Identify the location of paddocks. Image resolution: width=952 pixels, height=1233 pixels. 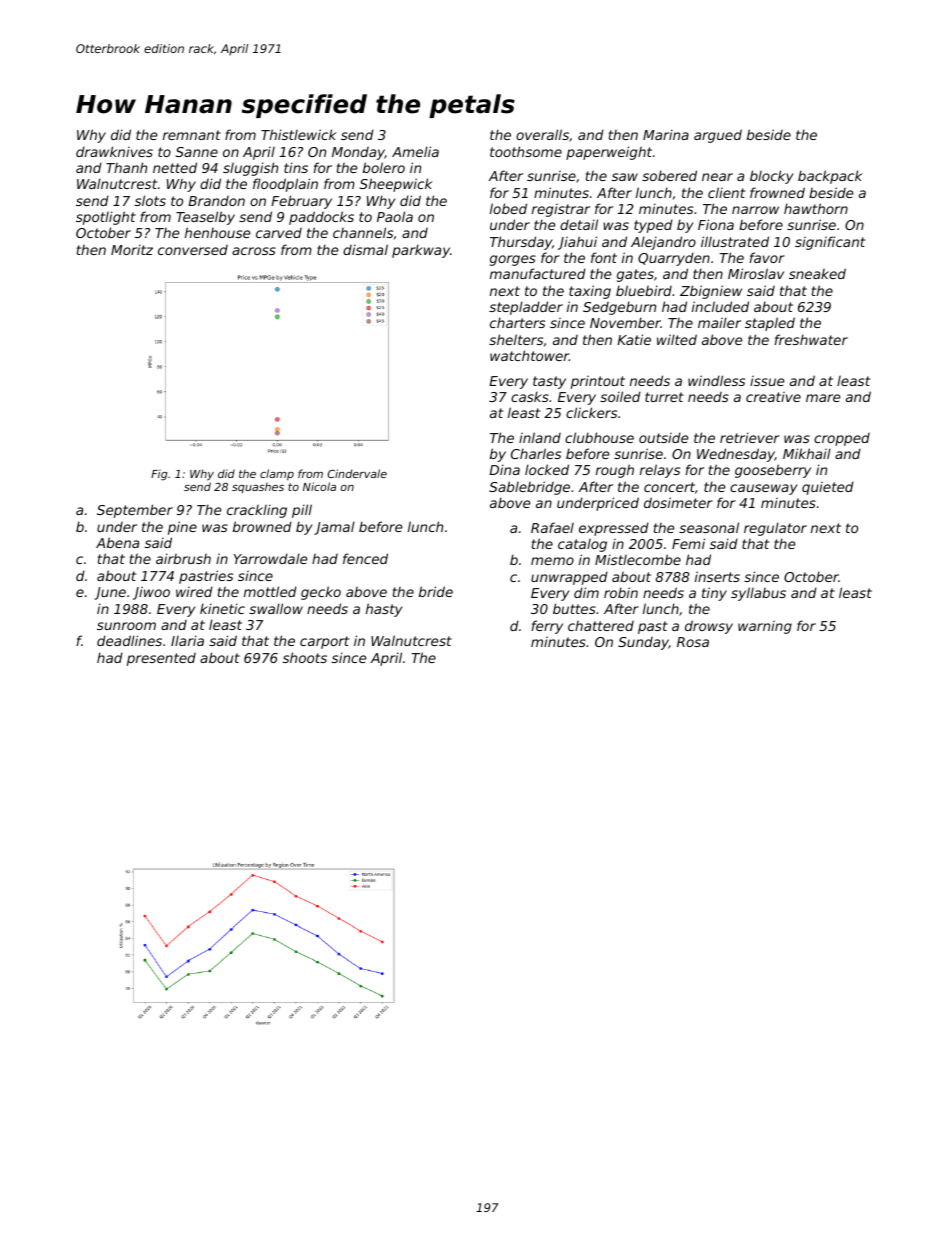
(321, 218).
